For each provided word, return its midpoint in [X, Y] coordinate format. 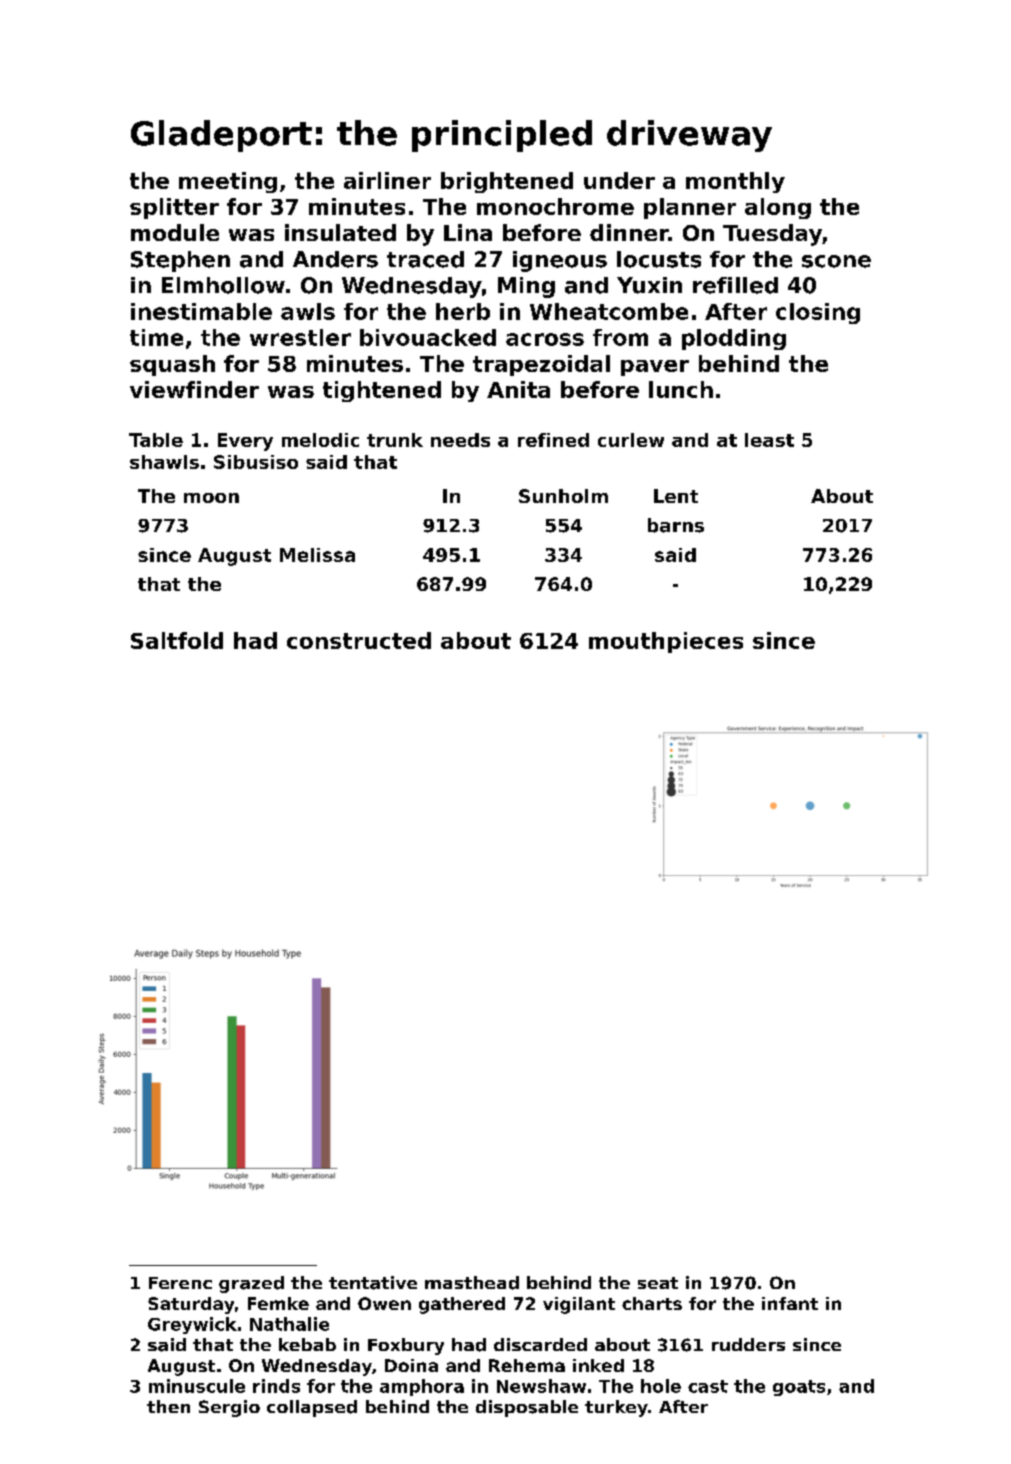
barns [676, 525]
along [778, 208]
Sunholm [563, 496]
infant [790, 1303]
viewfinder [194, 389]
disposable [527, 1408]
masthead [472, 1283]
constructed [359, 640]
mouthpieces [666, 642]
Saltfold [177, 640]
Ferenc [180, 1283]
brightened [507, 182]
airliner [387, 180]
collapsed [312, 1408]
